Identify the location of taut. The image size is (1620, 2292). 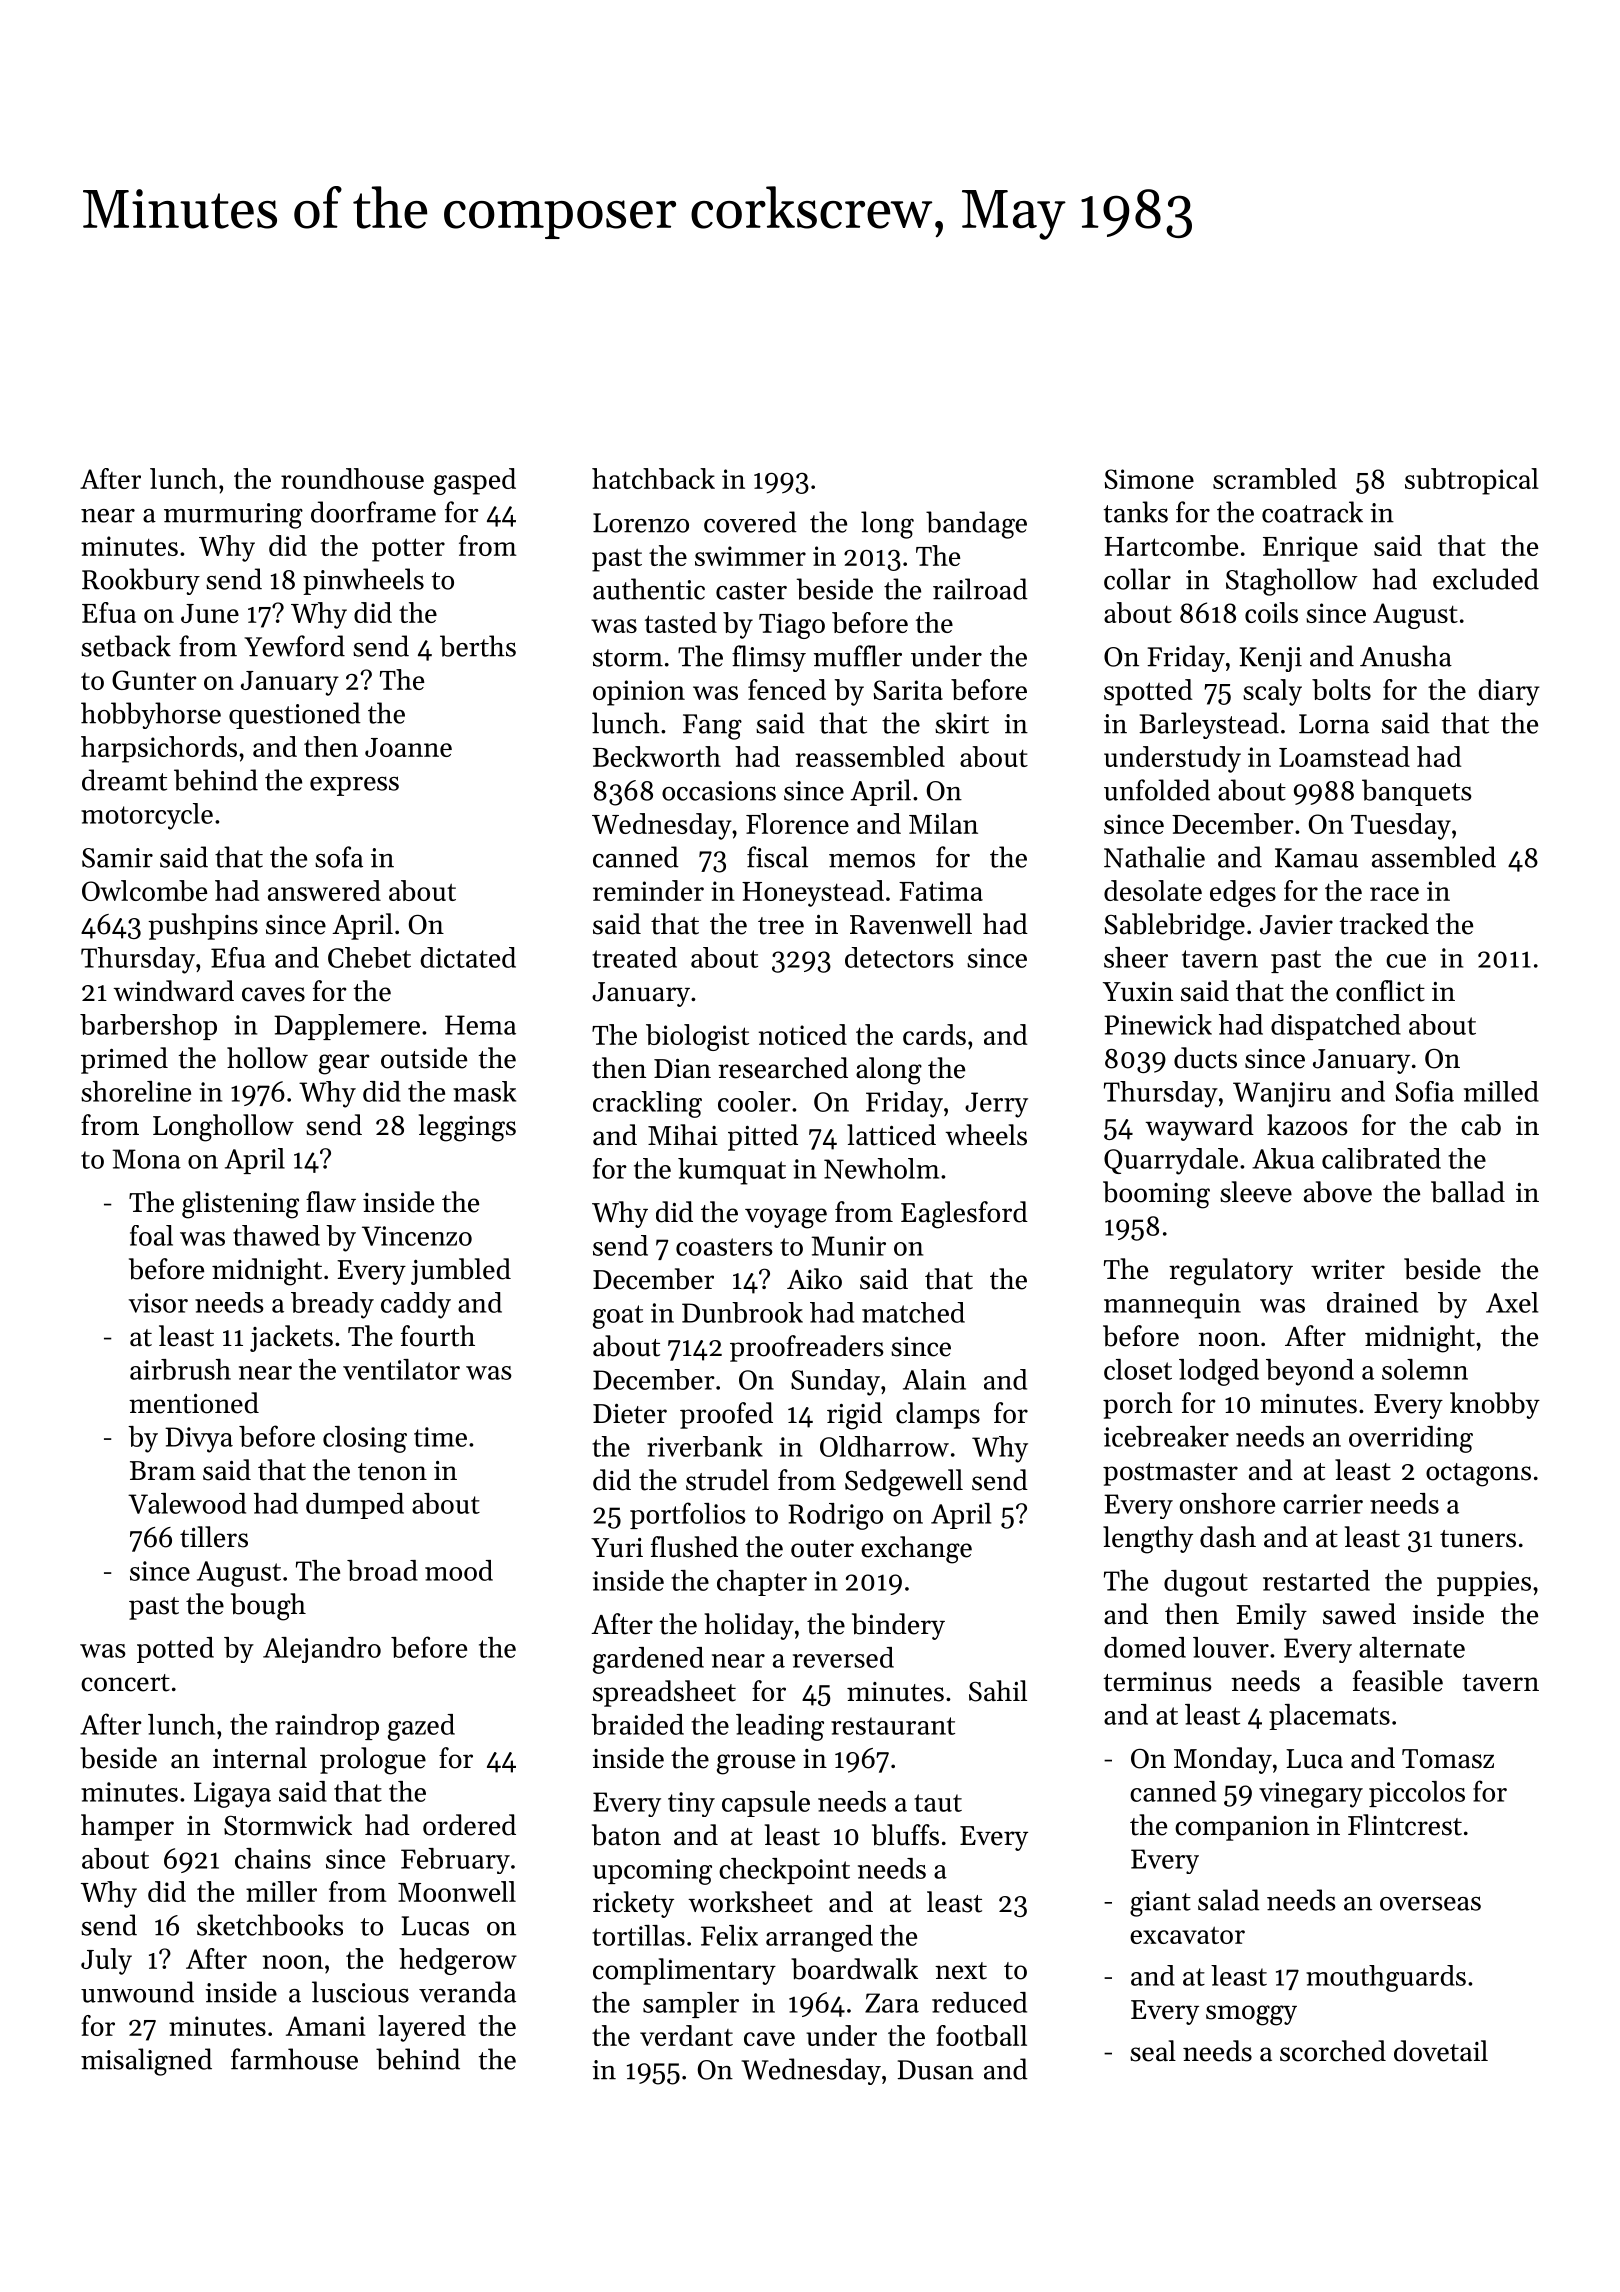
(938, 1803).
